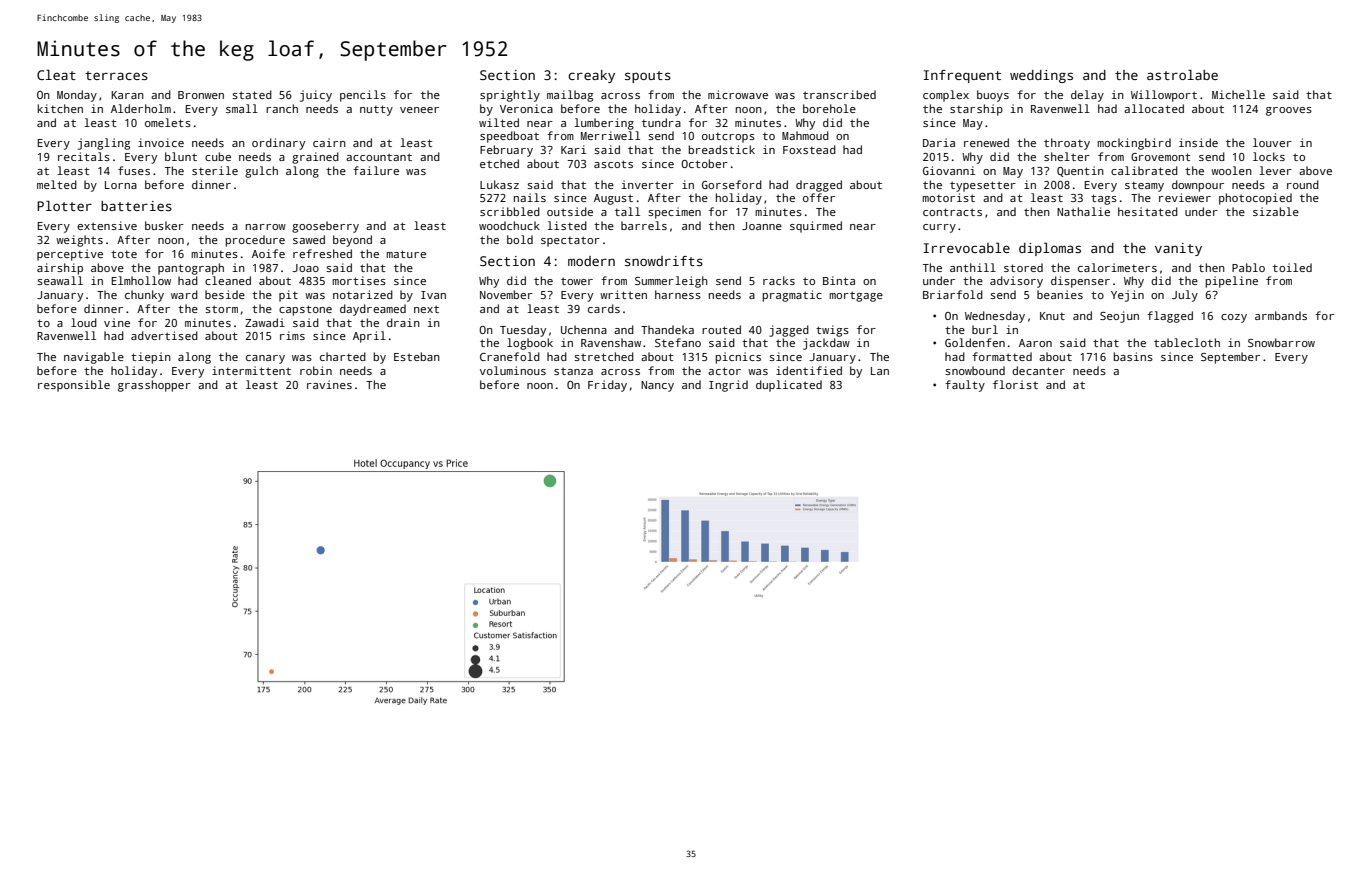 The height and width of the screenshot is (887, 1372). What do you see at coordinates (84, 322) in the screenshot?
I see `loud` at bounding box center [84, 322].
